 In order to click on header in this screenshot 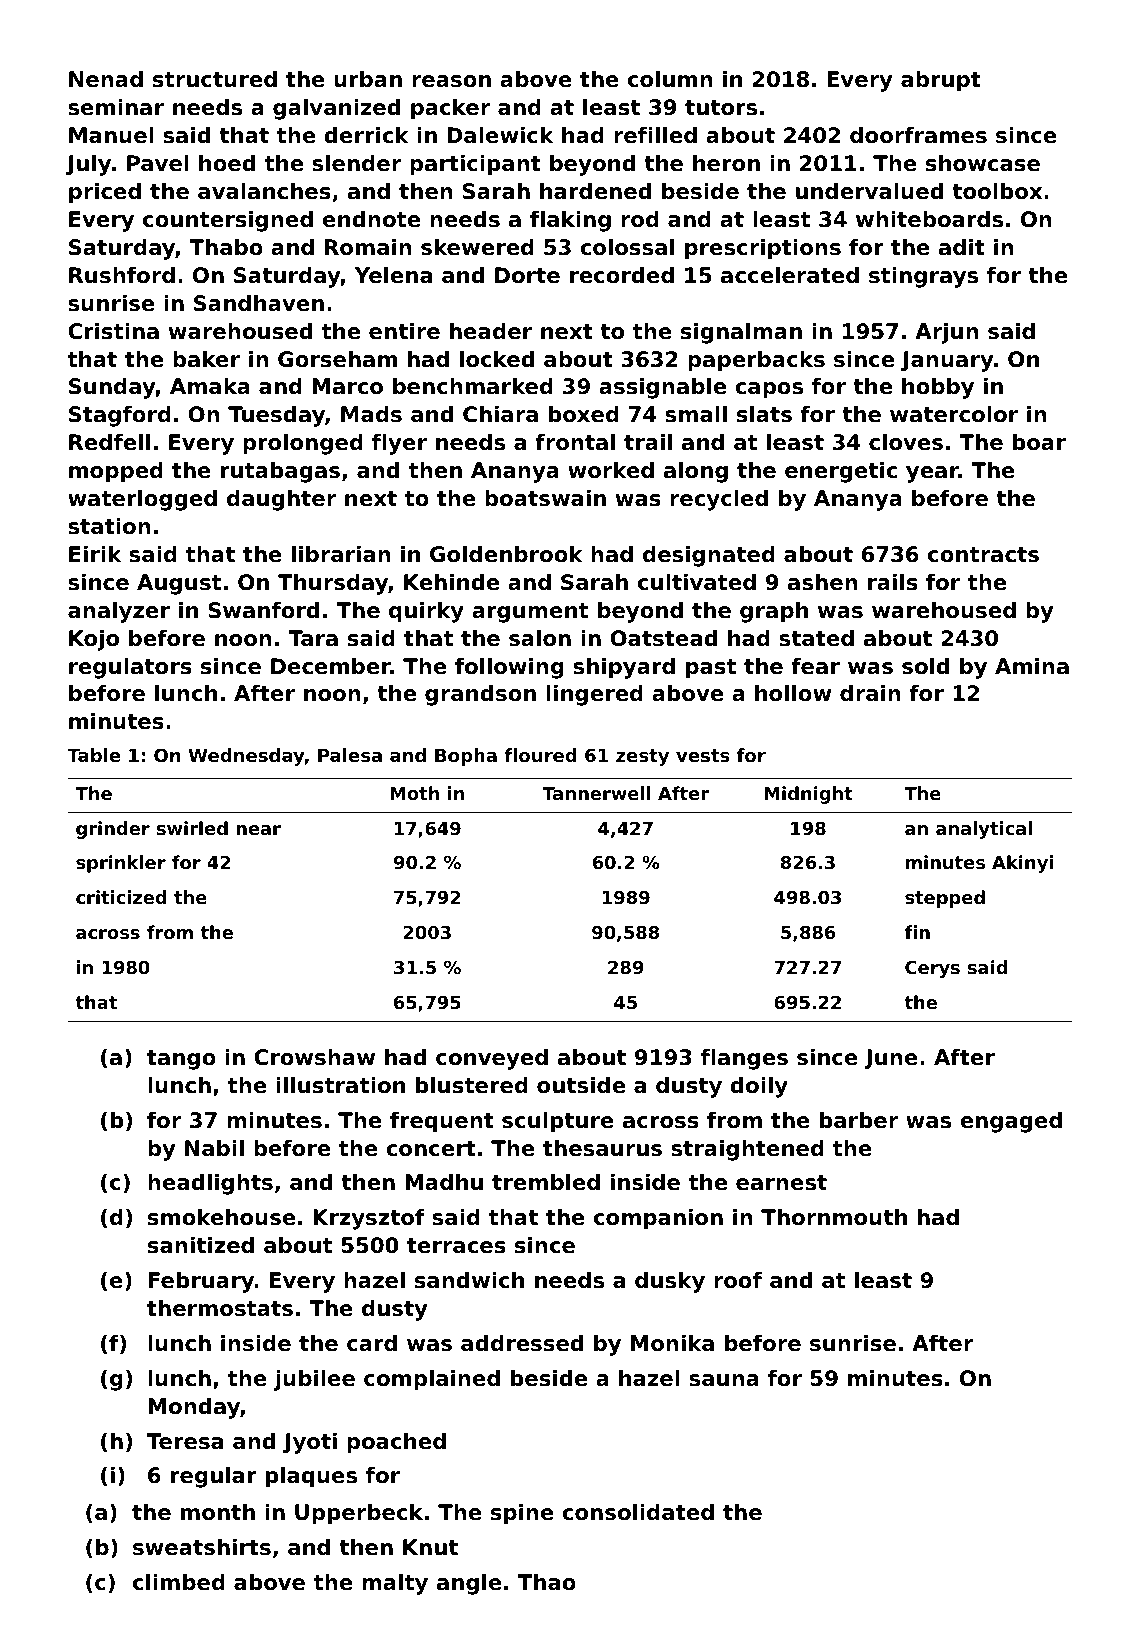, I will do `click(491, 331)`.
